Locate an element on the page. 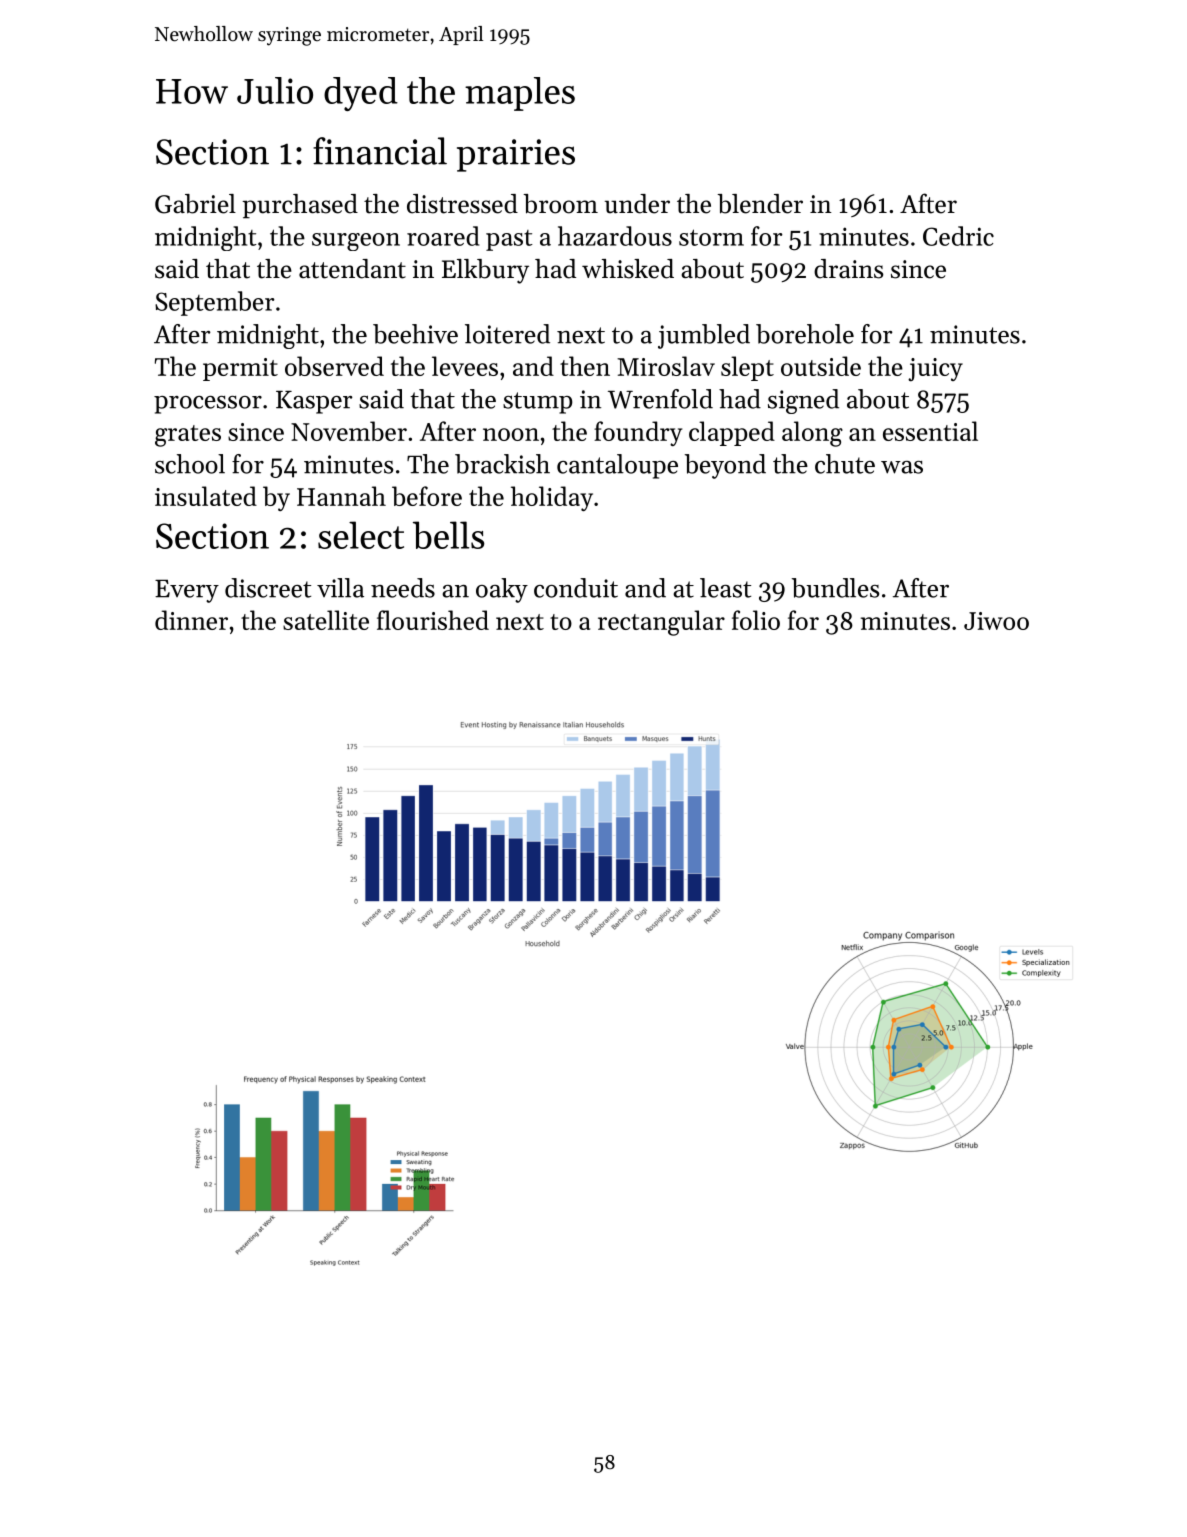  blender is located at coordinates (760, 204).
